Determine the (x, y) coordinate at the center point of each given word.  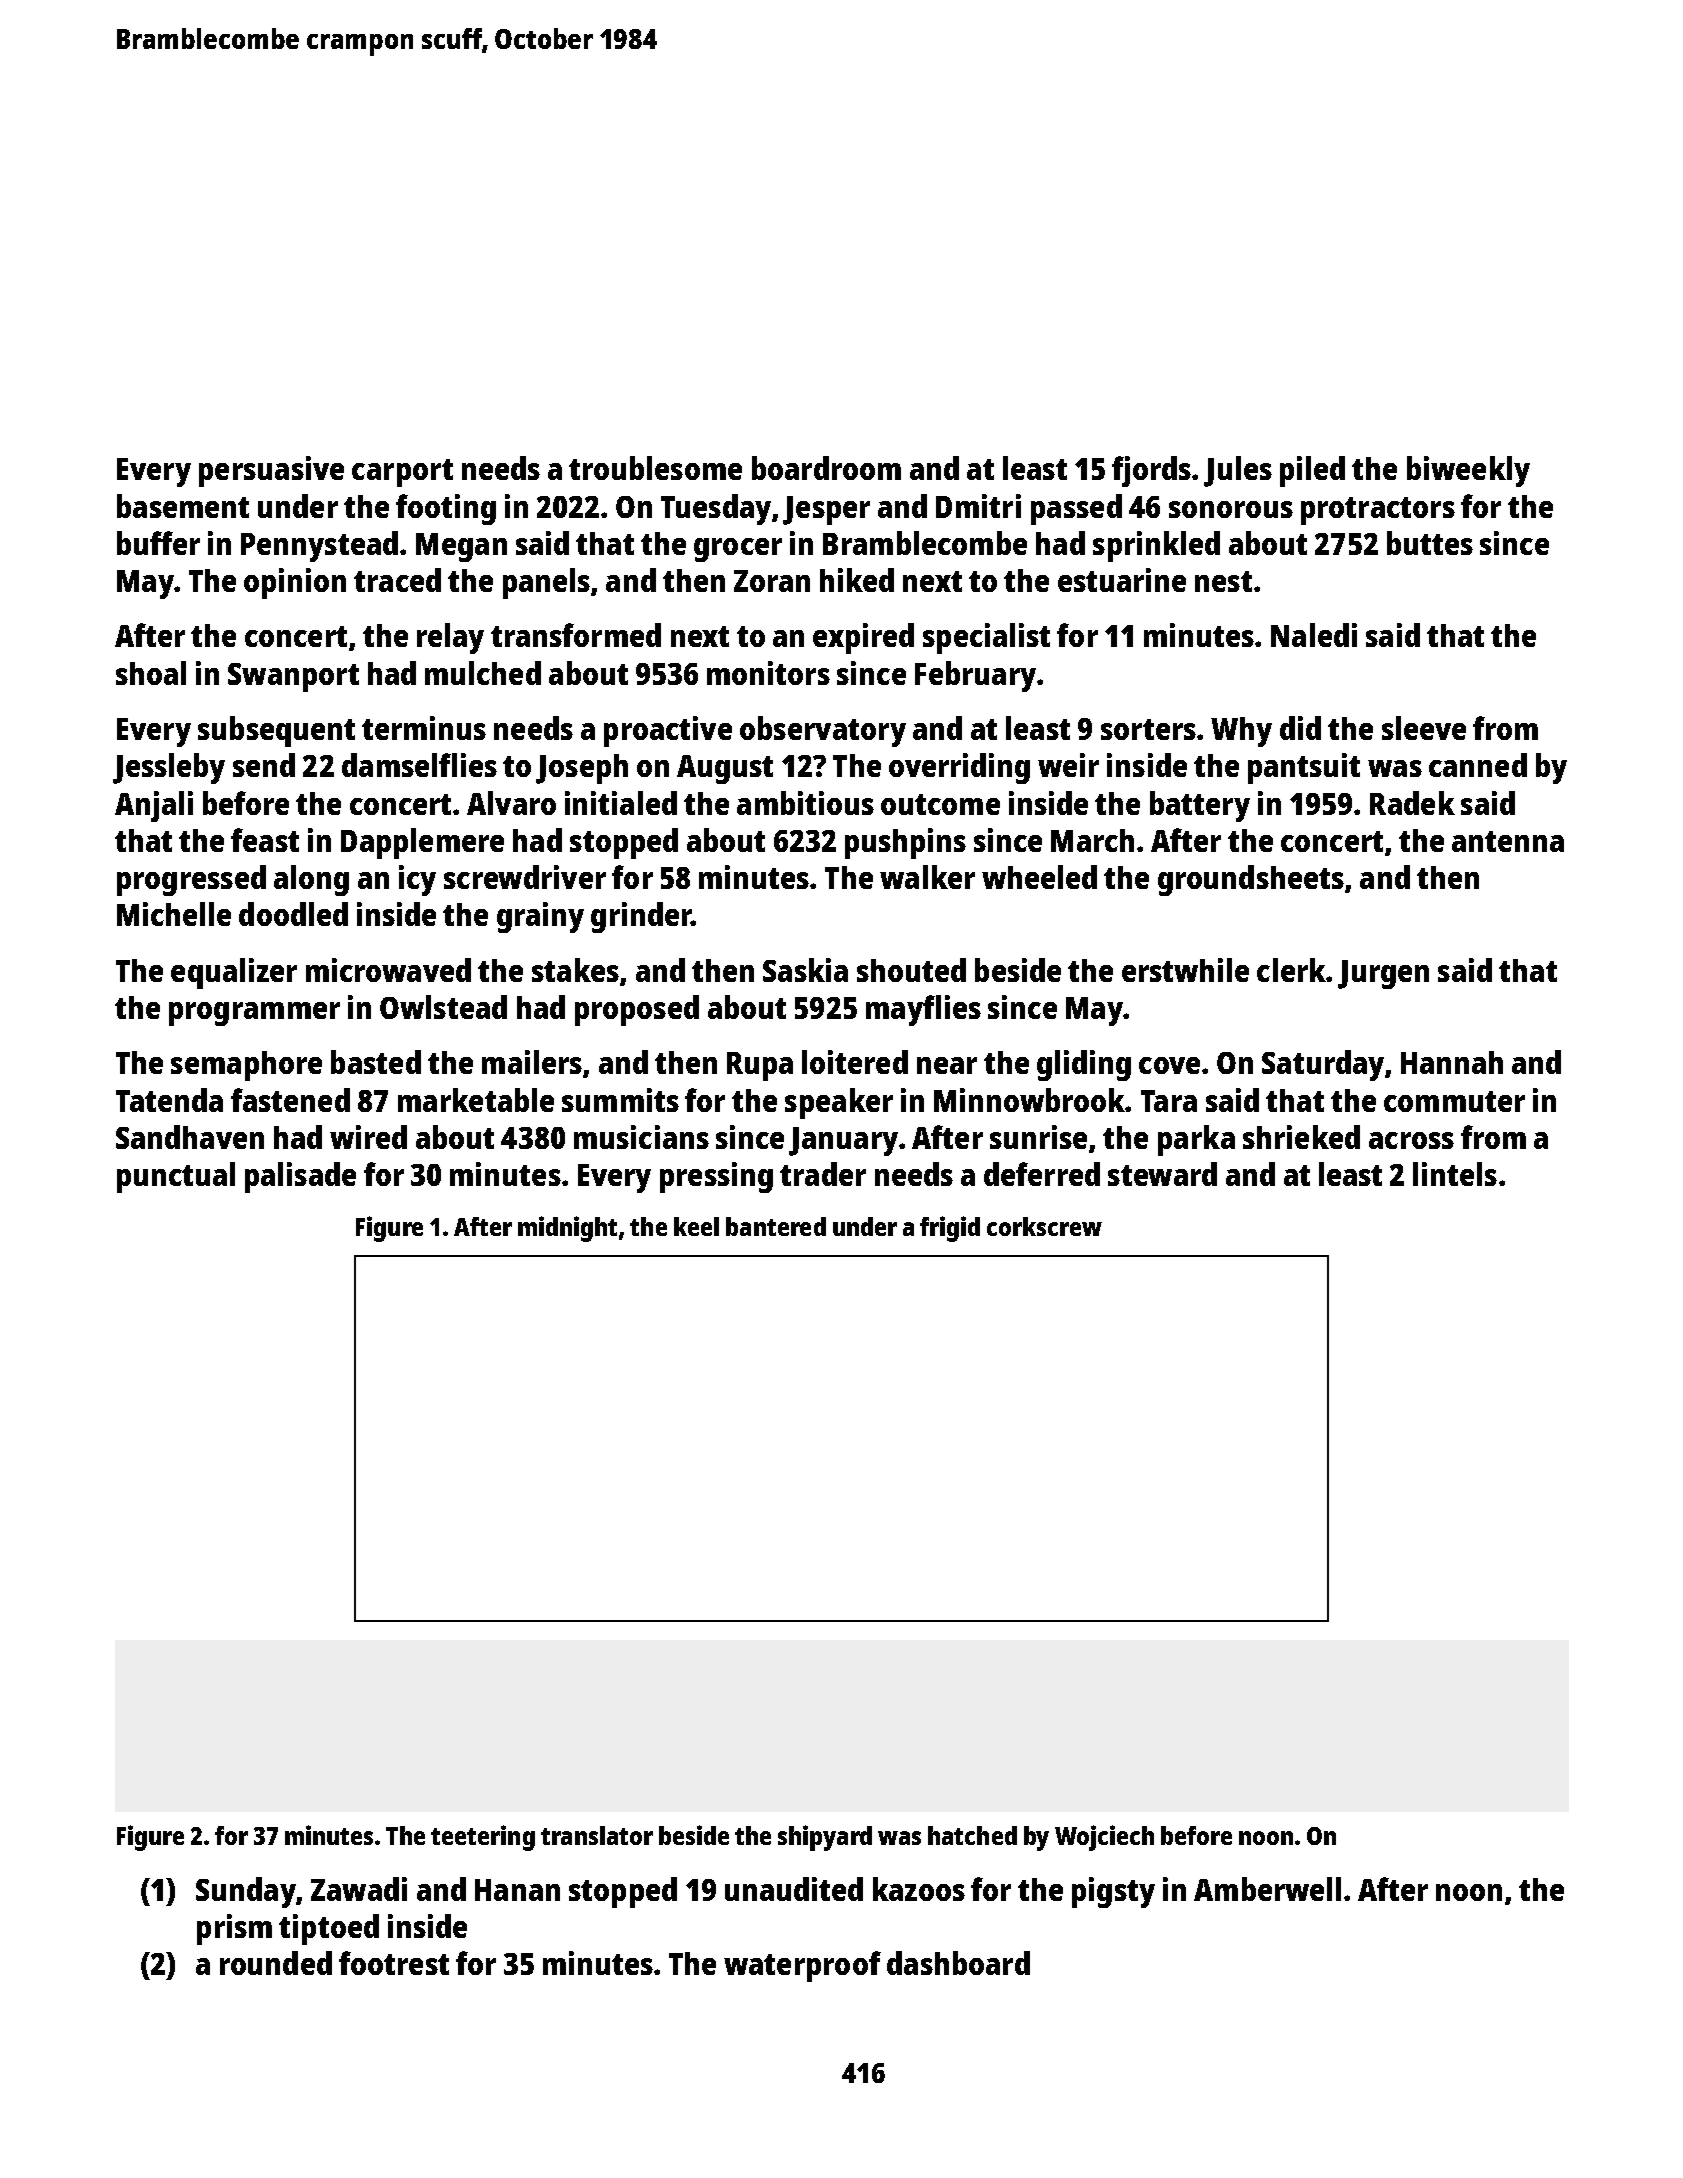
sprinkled (1156, 546)
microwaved (388, 970)
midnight (567, 1229)
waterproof (802, 1966)
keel (696, 1226)
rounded (276, 1963)
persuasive (271, 471)
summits (620, 1100)
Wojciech (1104, 1838)
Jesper (826, 510)
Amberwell (1267, 1889)
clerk (1291, 970)
